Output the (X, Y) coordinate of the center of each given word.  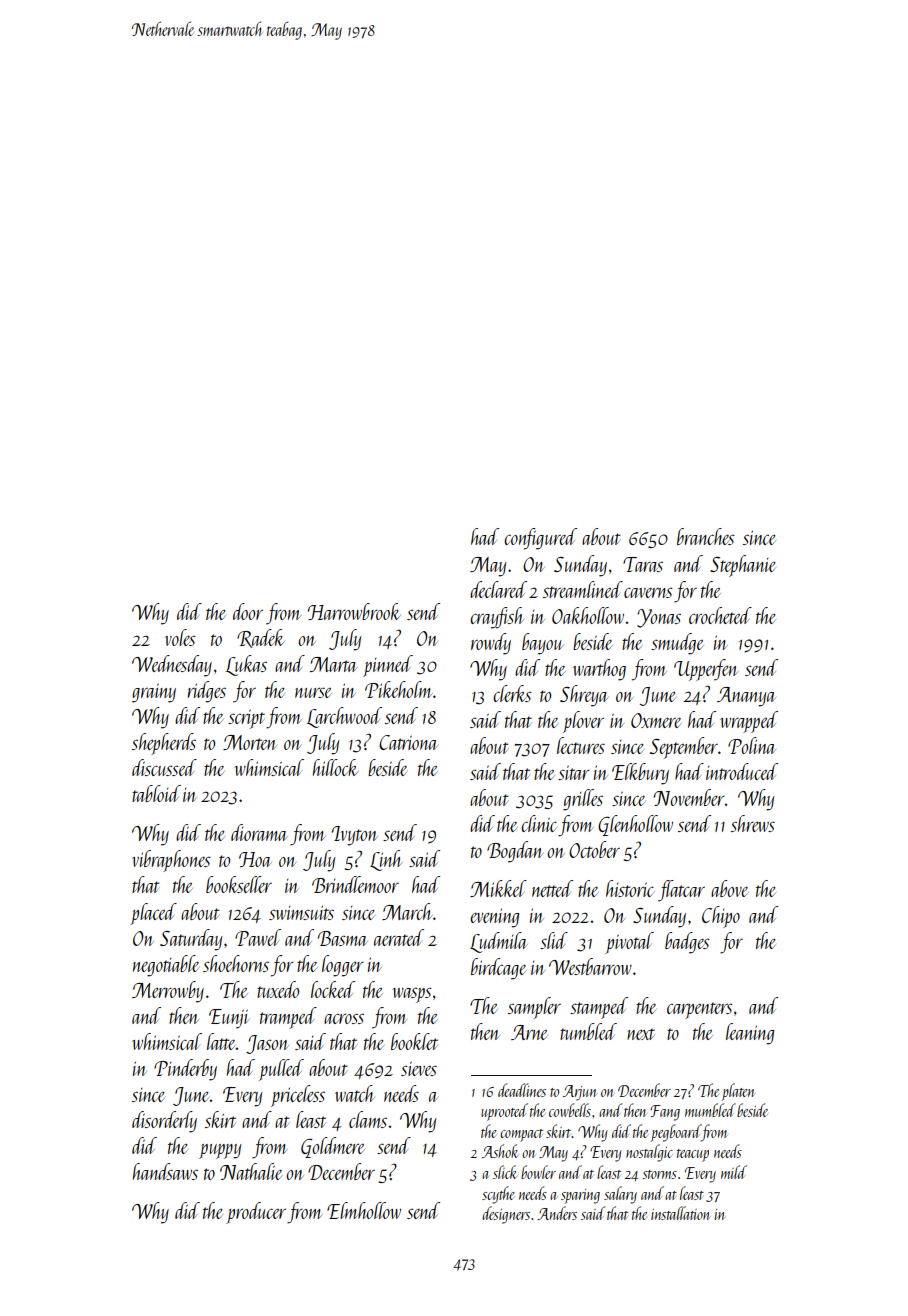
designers (506, 1215)
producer (256, 1213)
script (246, 719)
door (248, 611)
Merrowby (168, 992)
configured (540, 539)
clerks (512, 693)
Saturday (191, 940)
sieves (419, 1068)
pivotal (629, 943)
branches (706, 536)
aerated (399, 937)
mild (734, 1172)
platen (738, 1092)
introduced (742, 771)
